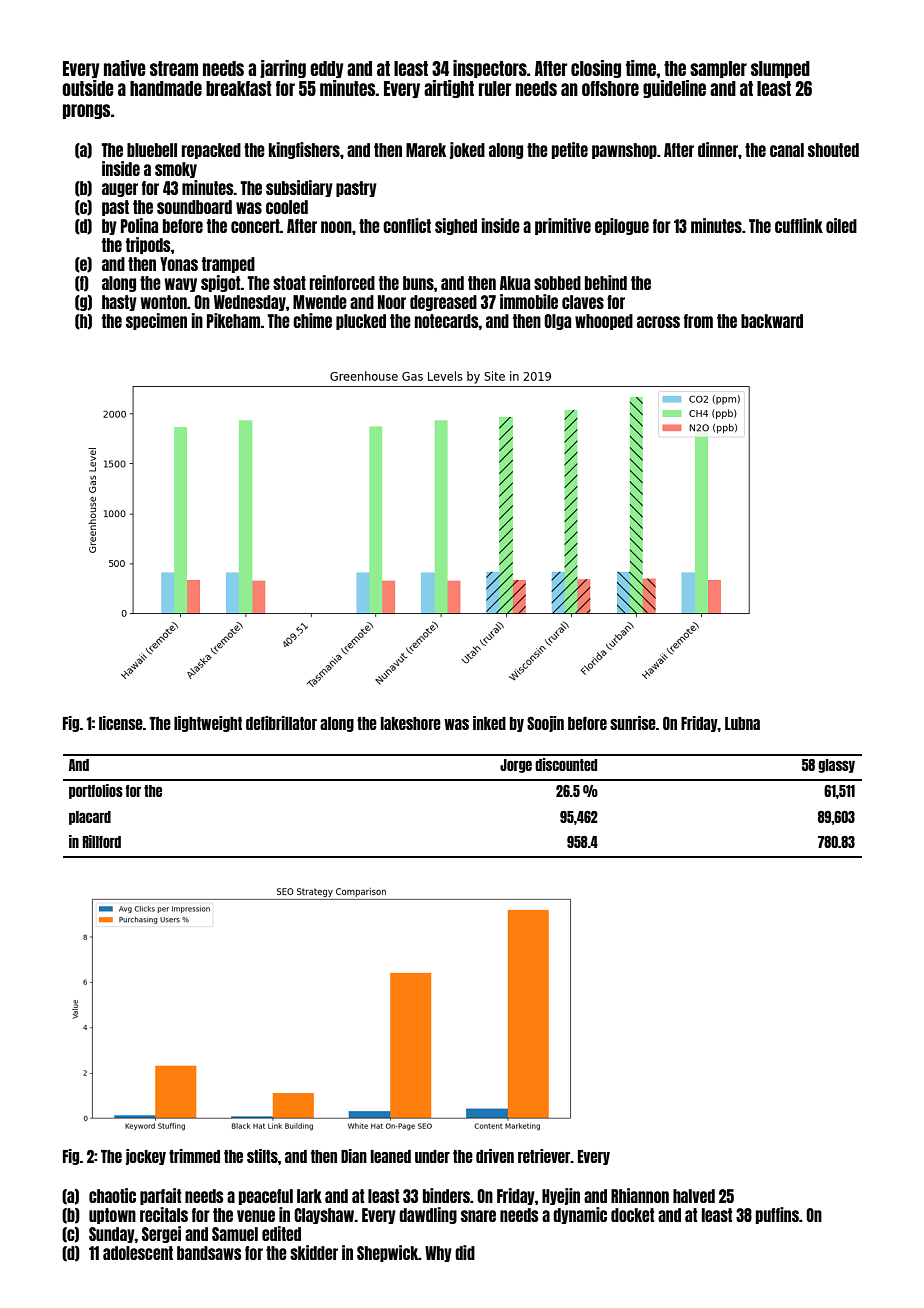 The height and width of the screenshot is (1308, 924). Describe the element at coordinates (387, 1253) in the screenshot. I see `Shepwick` at that location.
